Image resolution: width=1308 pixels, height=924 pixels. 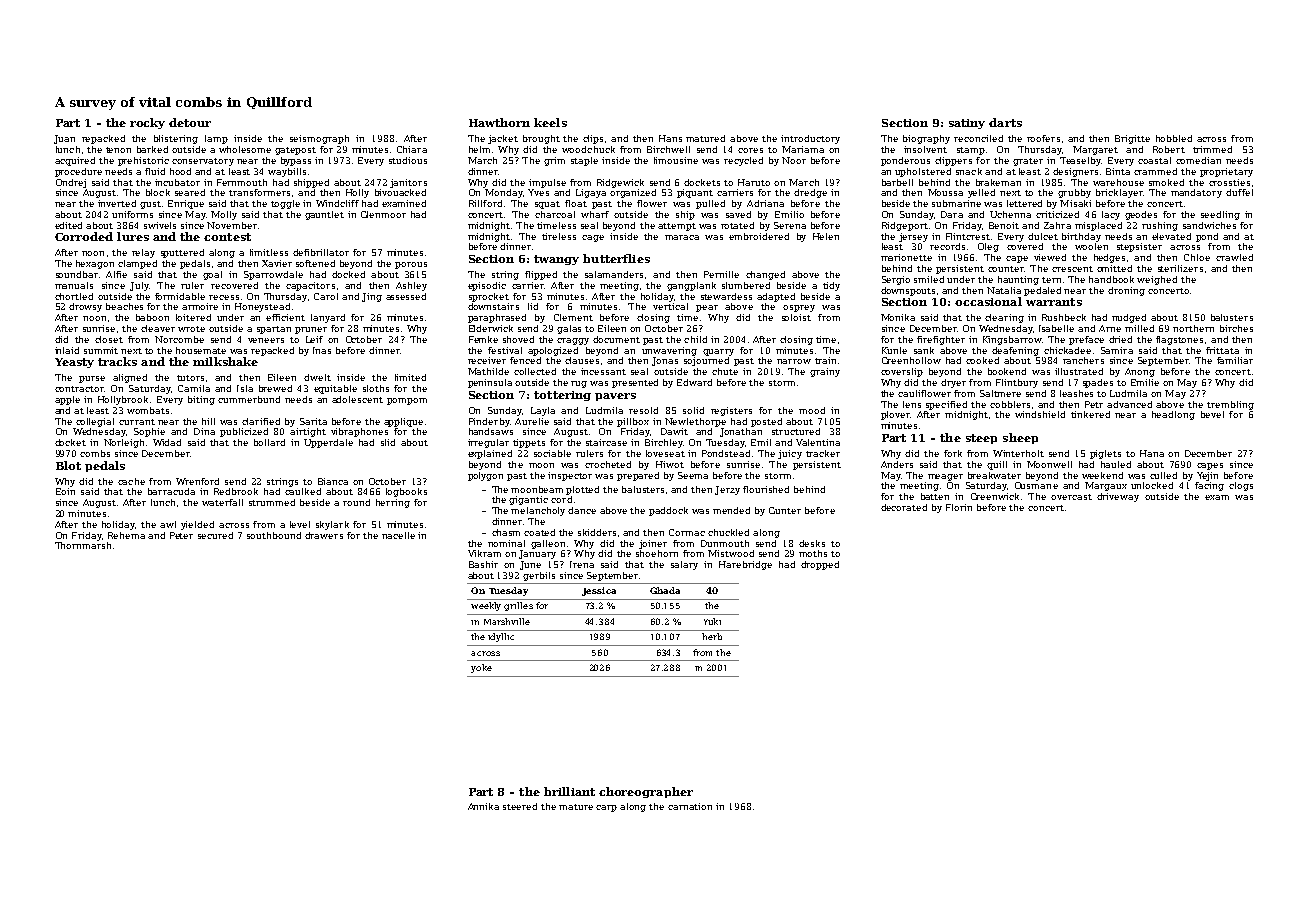 What do you see at coordinates (499, 122) in the page?
I see `Hawthorn` at bounding box center [499, 122].
